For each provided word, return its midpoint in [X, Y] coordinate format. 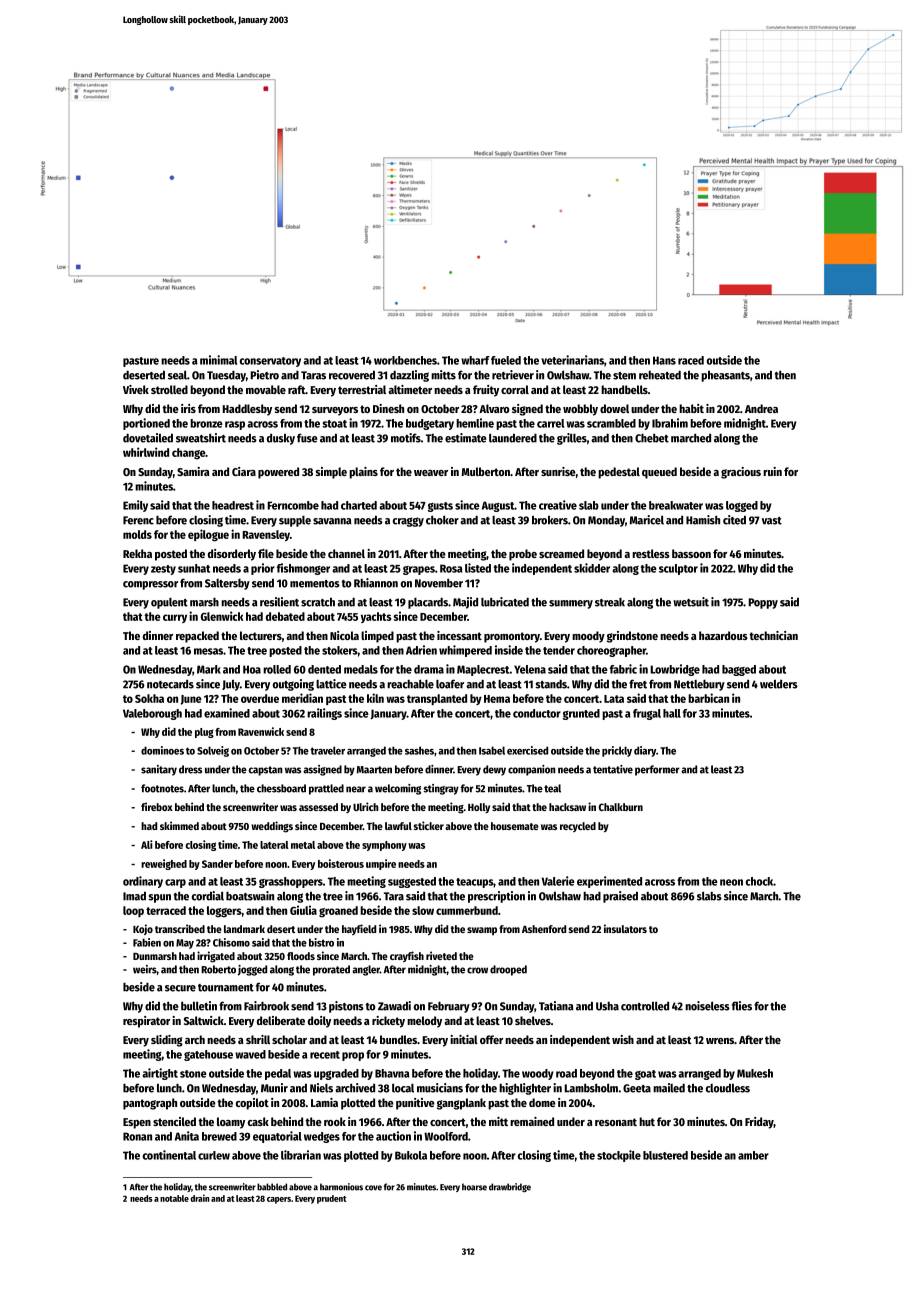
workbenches [405, 360]
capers [279, 1200]
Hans [664, 360]
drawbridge [510, 1187]
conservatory [270, 362]
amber [753, 1155]
